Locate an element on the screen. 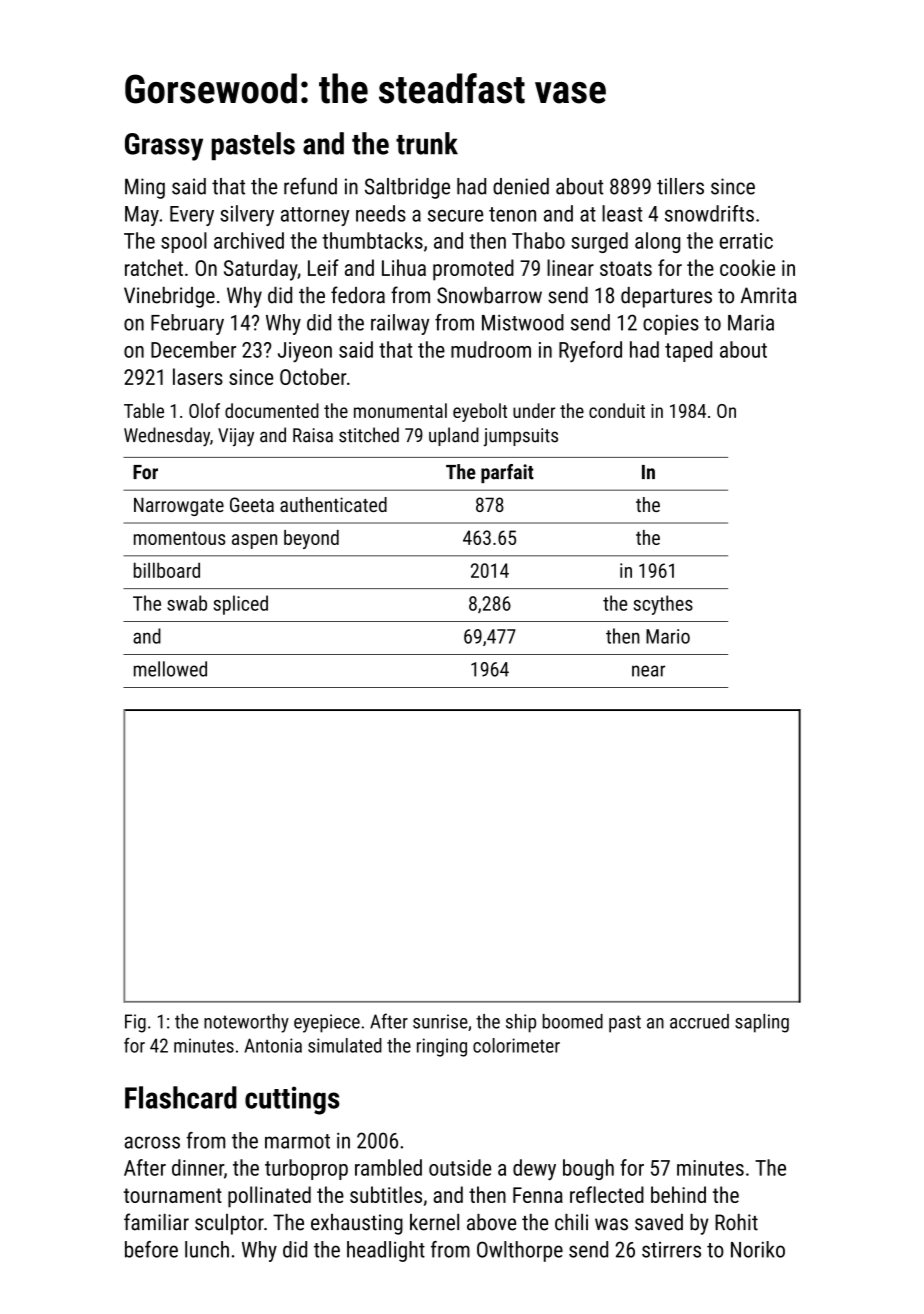  mellowed is located at coordinates (170, 669).
